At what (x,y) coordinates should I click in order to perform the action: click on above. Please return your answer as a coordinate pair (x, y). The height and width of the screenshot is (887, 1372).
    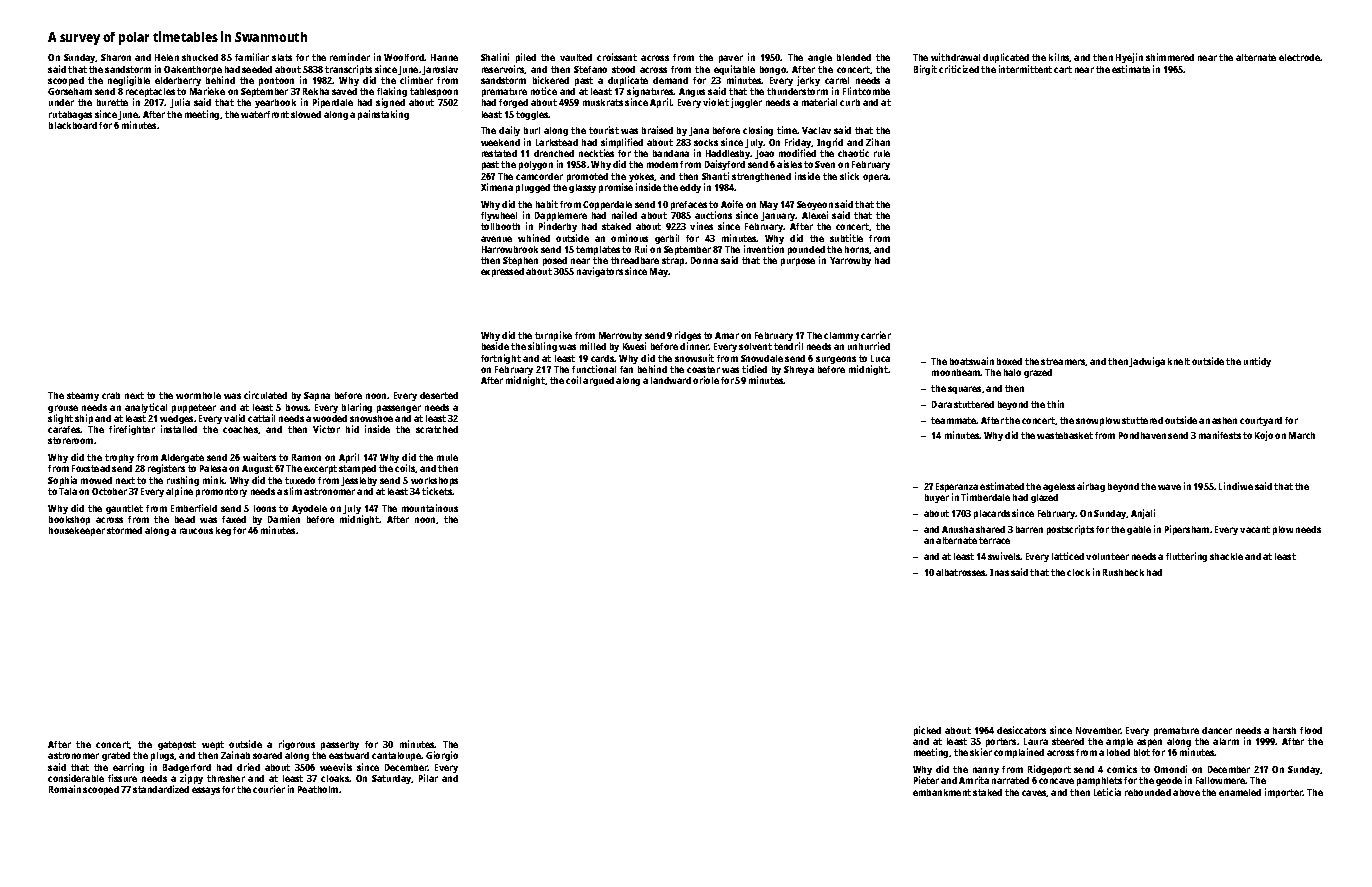
    Looking at the image, I should click on (1186, 792).
